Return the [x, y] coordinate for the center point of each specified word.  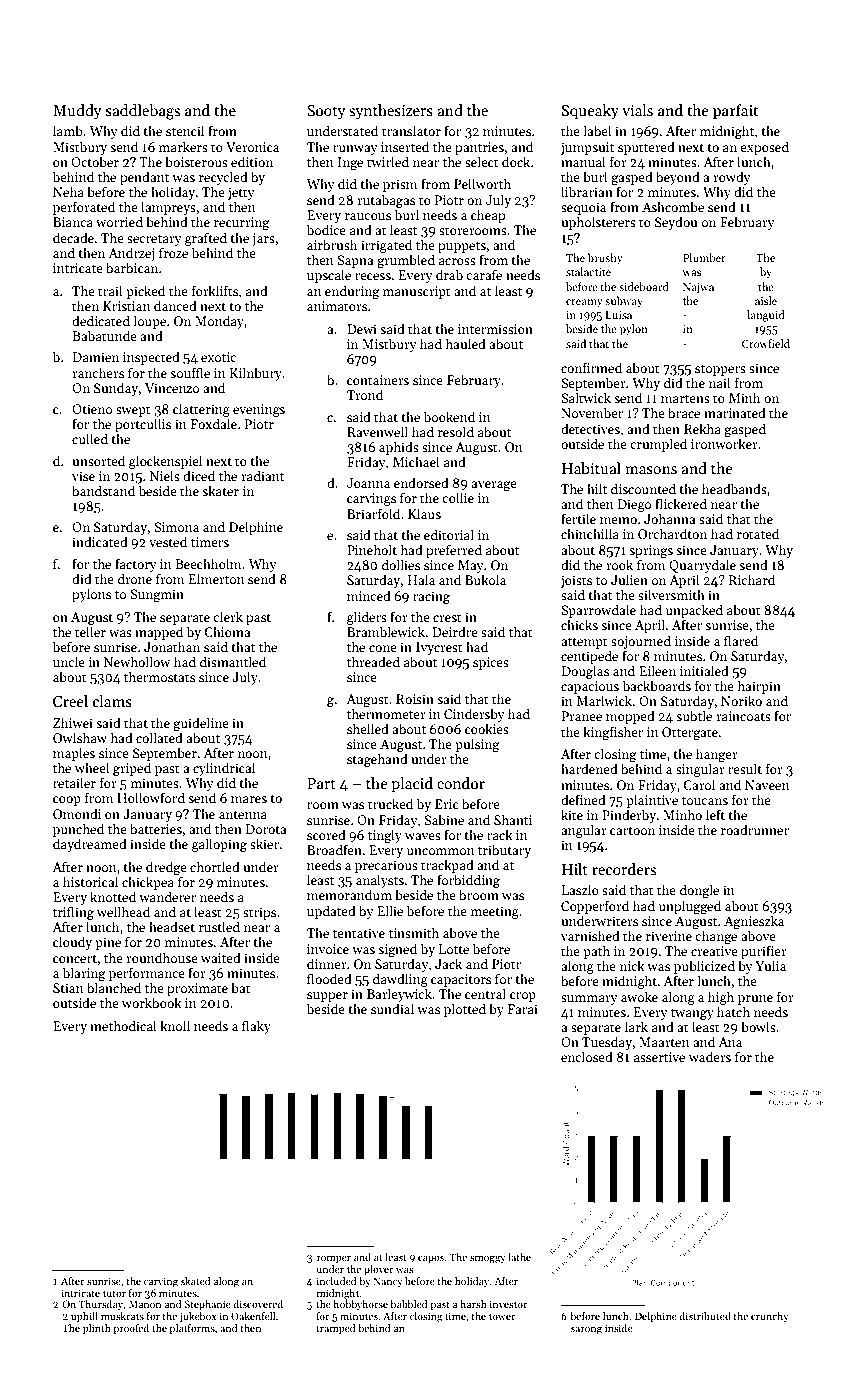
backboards [657, 685]
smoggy [488, 1260]
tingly [385, 836]
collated [159, 737]
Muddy [77, 111]
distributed [705, 1316]
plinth [97, 1329]
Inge [350, 163]
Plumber [704, 257]
